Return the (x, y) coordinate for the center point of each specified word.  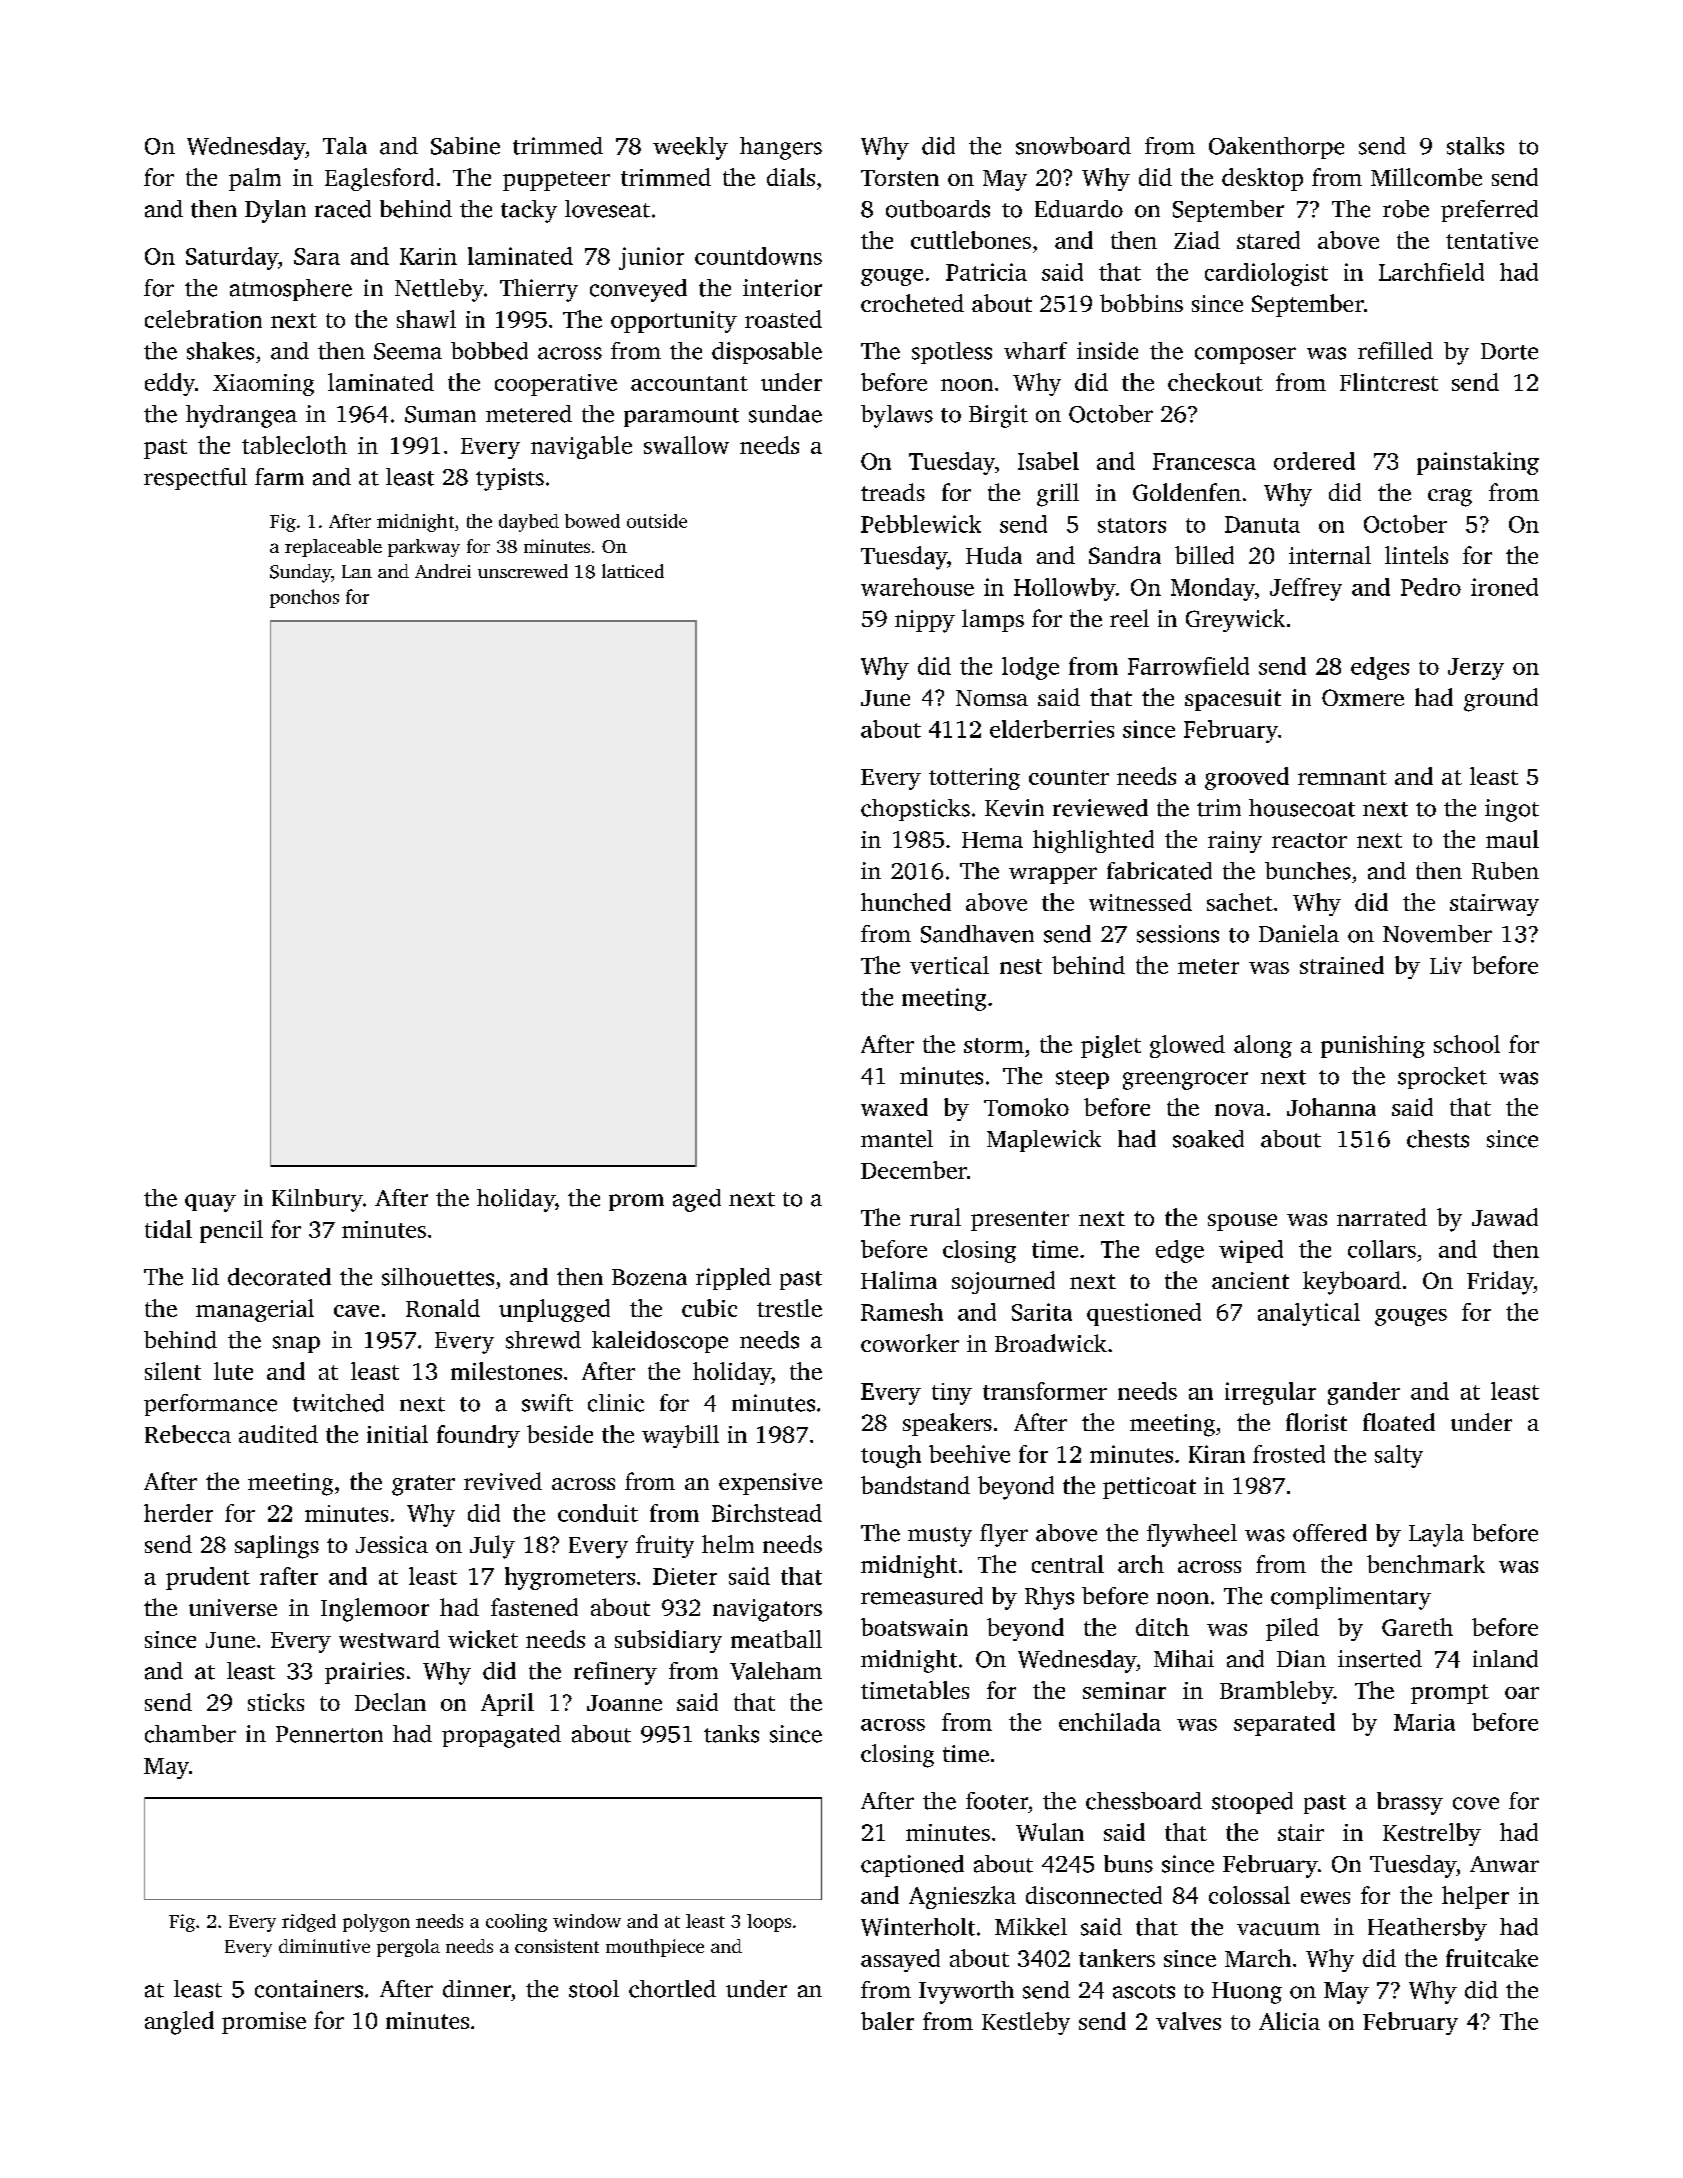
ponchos (304, 598)
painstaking (1478, 463)
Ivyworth (966, 1992)
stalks (1475, 146)
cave (356, 1311)
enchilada (1110, 1722)
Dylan (275, 211)
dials (791, 177)
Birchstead (767, 1513)
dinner (477, 1989)
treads (893, 492)
